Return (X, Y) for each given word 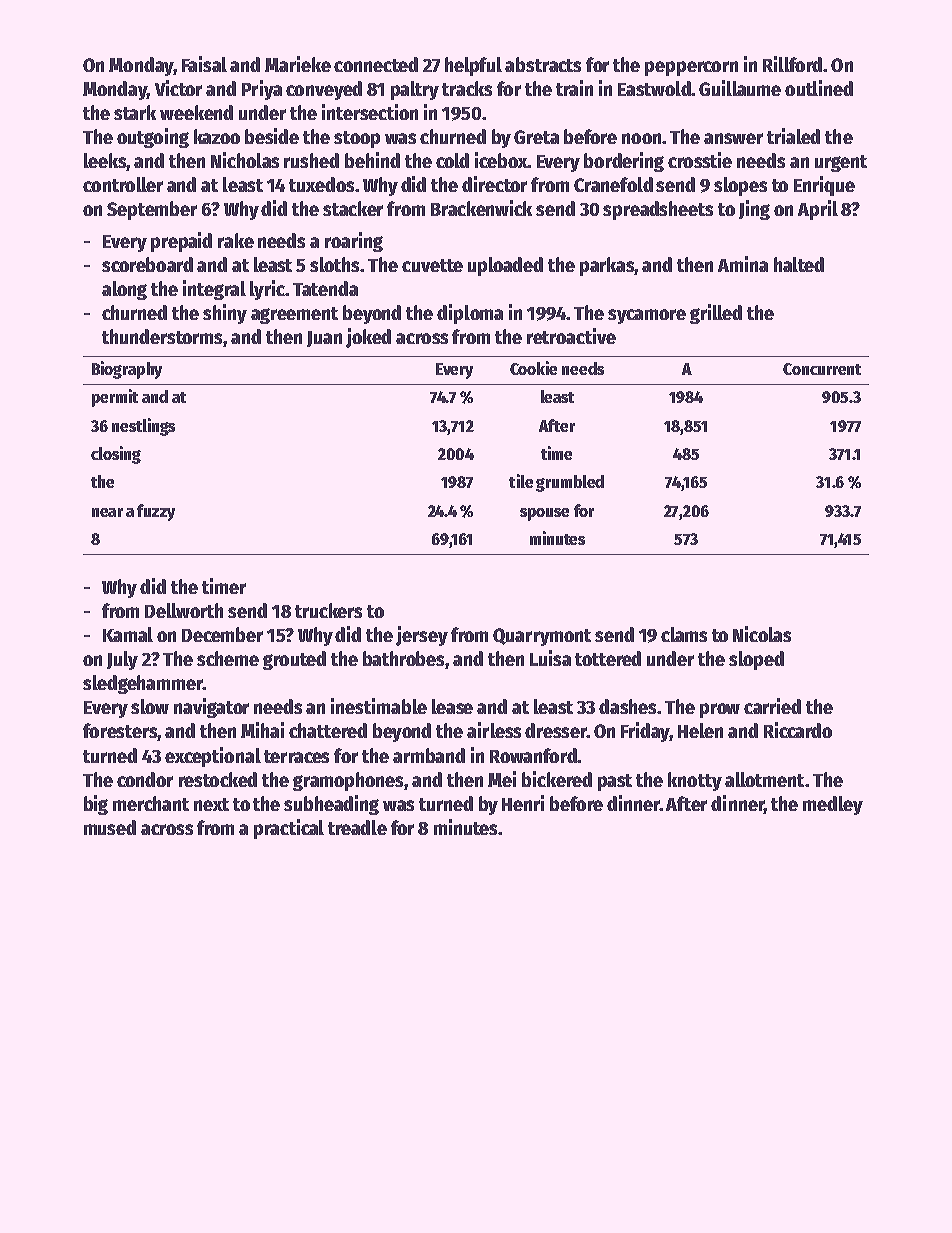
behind (372, 160)
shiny (225, 314)
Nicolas (762, 634)
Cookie (533, 368)
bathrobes (403, 658)
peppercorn (691, 68)
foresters (120, 730)
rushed (311, 160)
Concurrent (822, 369)
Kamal (128, 634)
